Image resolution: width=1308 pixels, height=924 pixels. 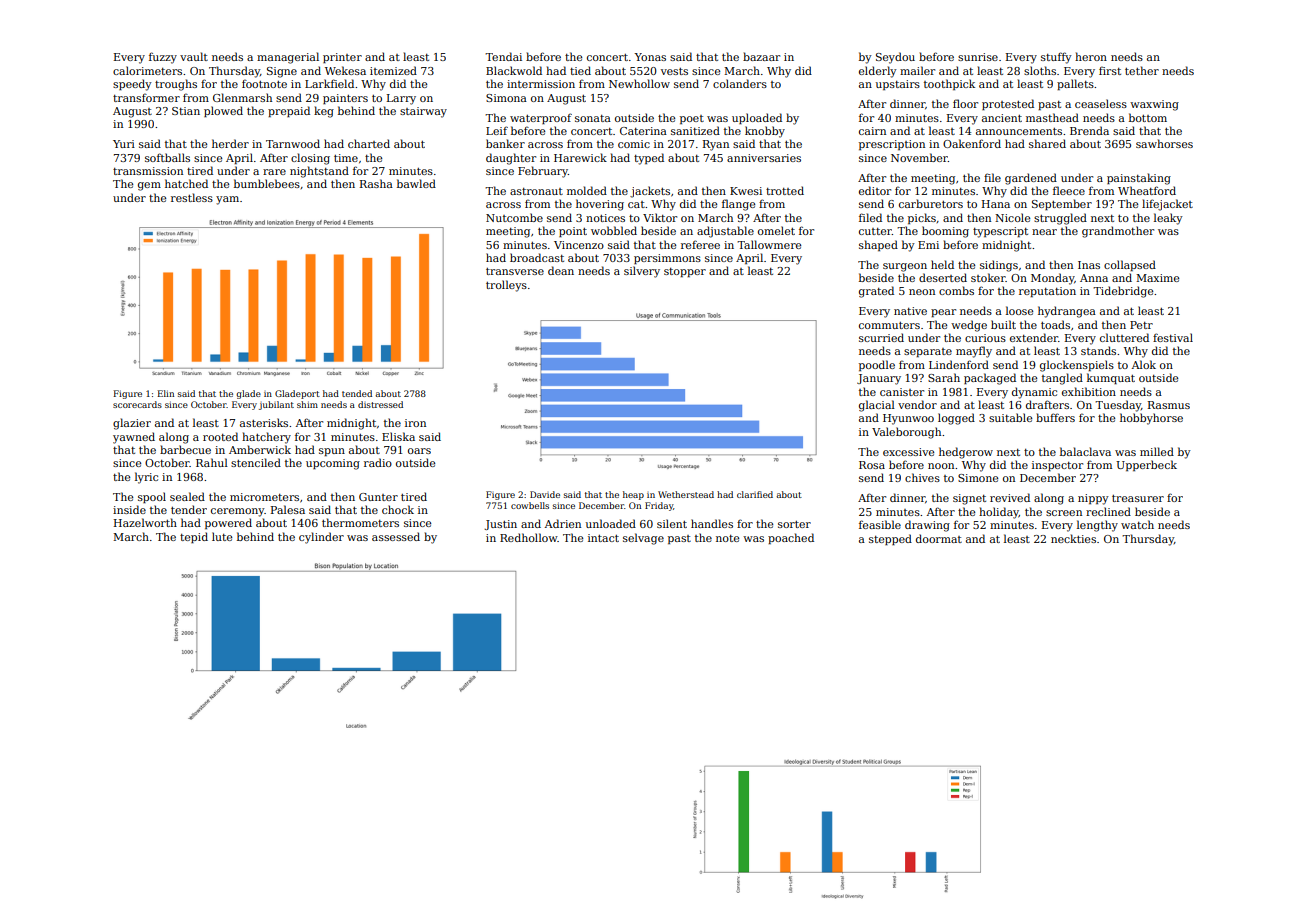 What do you see at coordinates (580, 157) in the page?
I see `Harewick` at bounding box center [580, 157].
